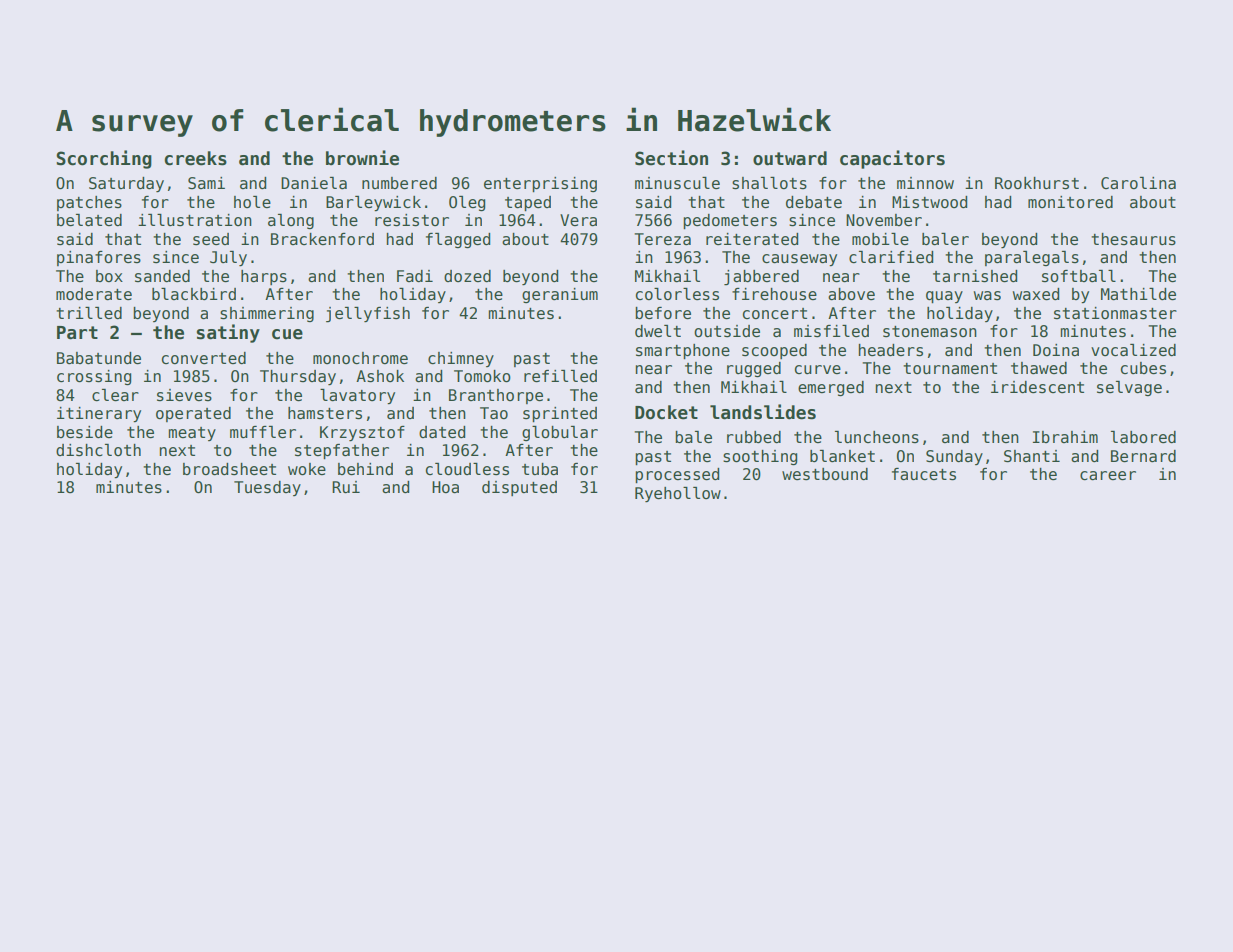 The width and height of the screenshot is (1233, 952). I want to click on luncheons, so click(877, 437).
